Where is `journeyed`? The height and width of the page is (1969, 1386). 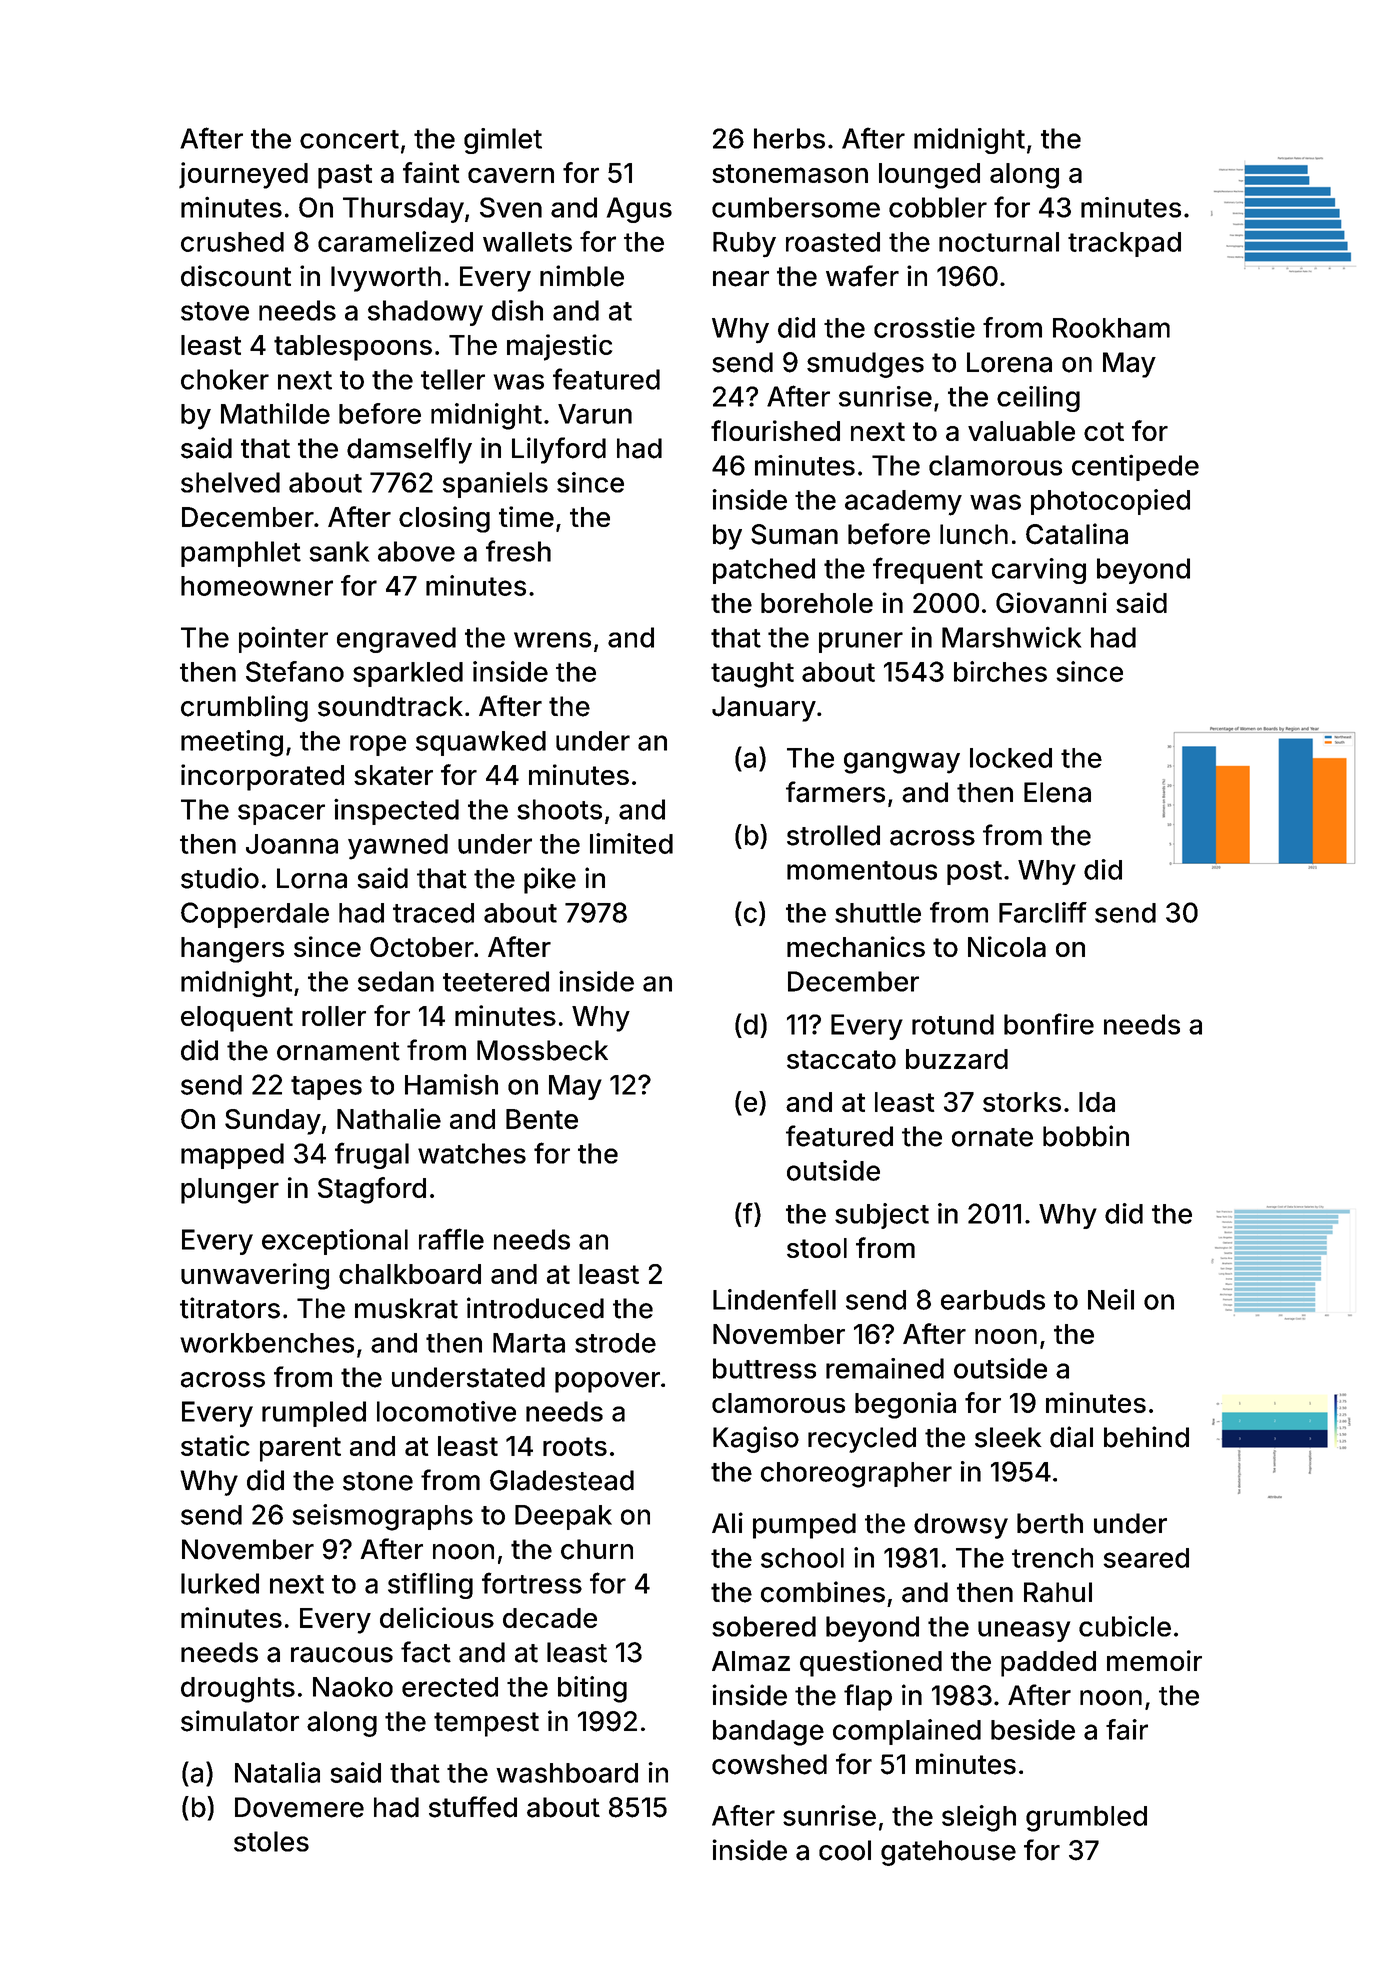 journeyed is located at coordinates (243, 175).
